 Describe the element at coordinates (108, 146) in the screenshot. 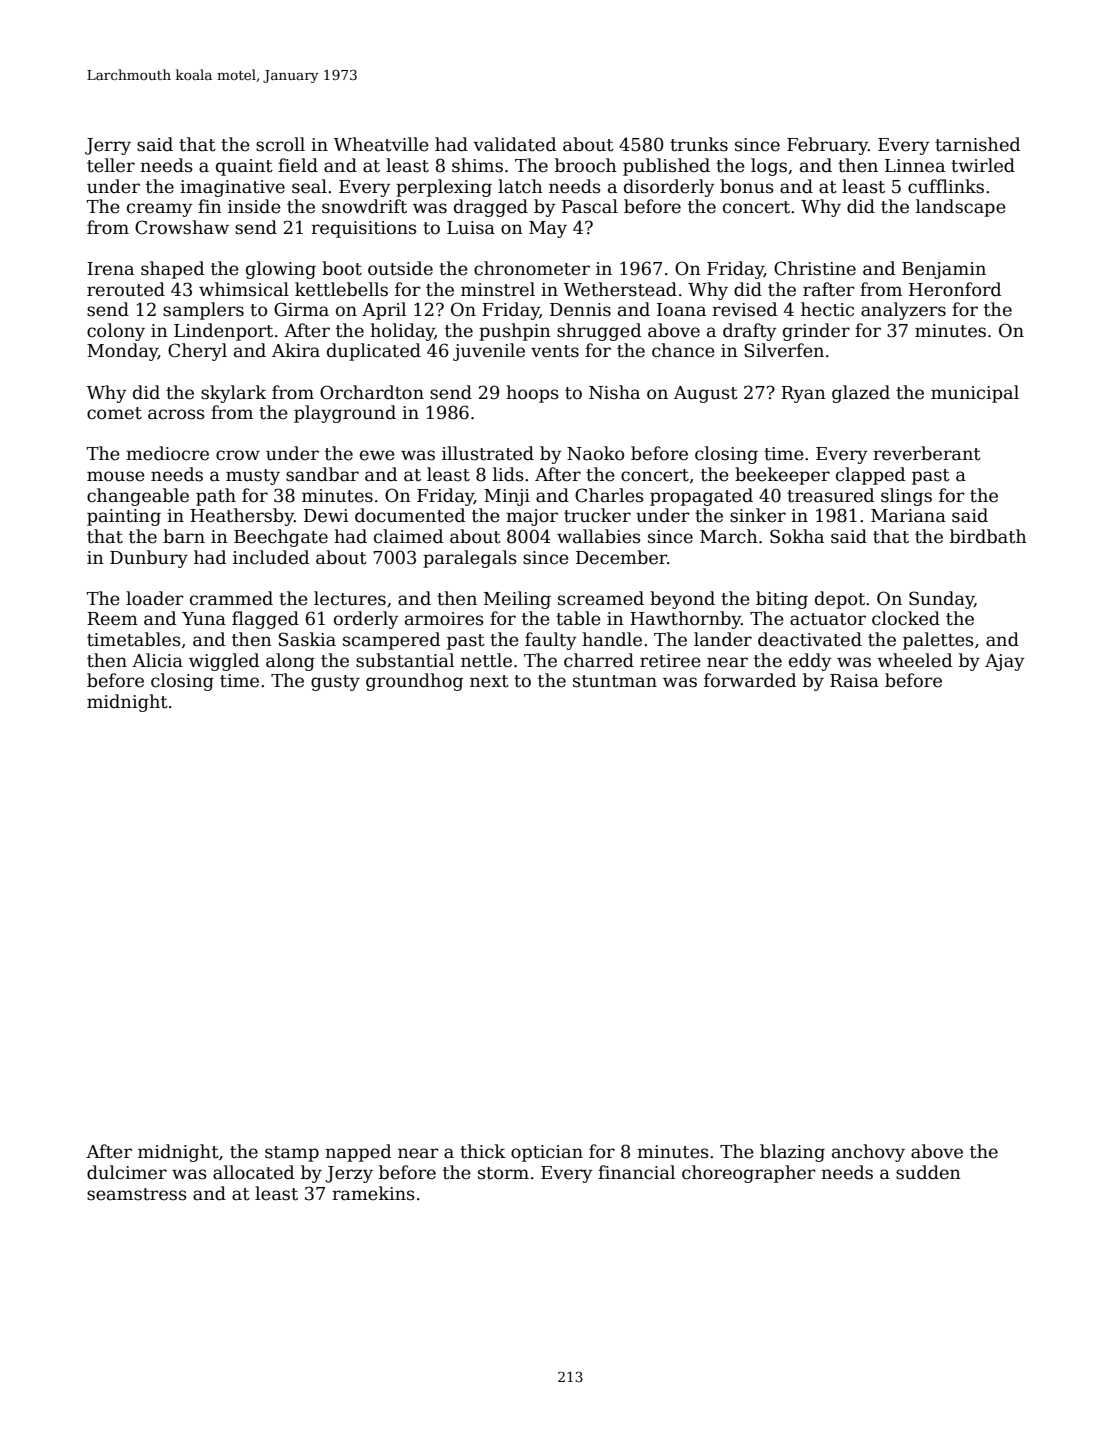

I see `Jerry` at that location.
